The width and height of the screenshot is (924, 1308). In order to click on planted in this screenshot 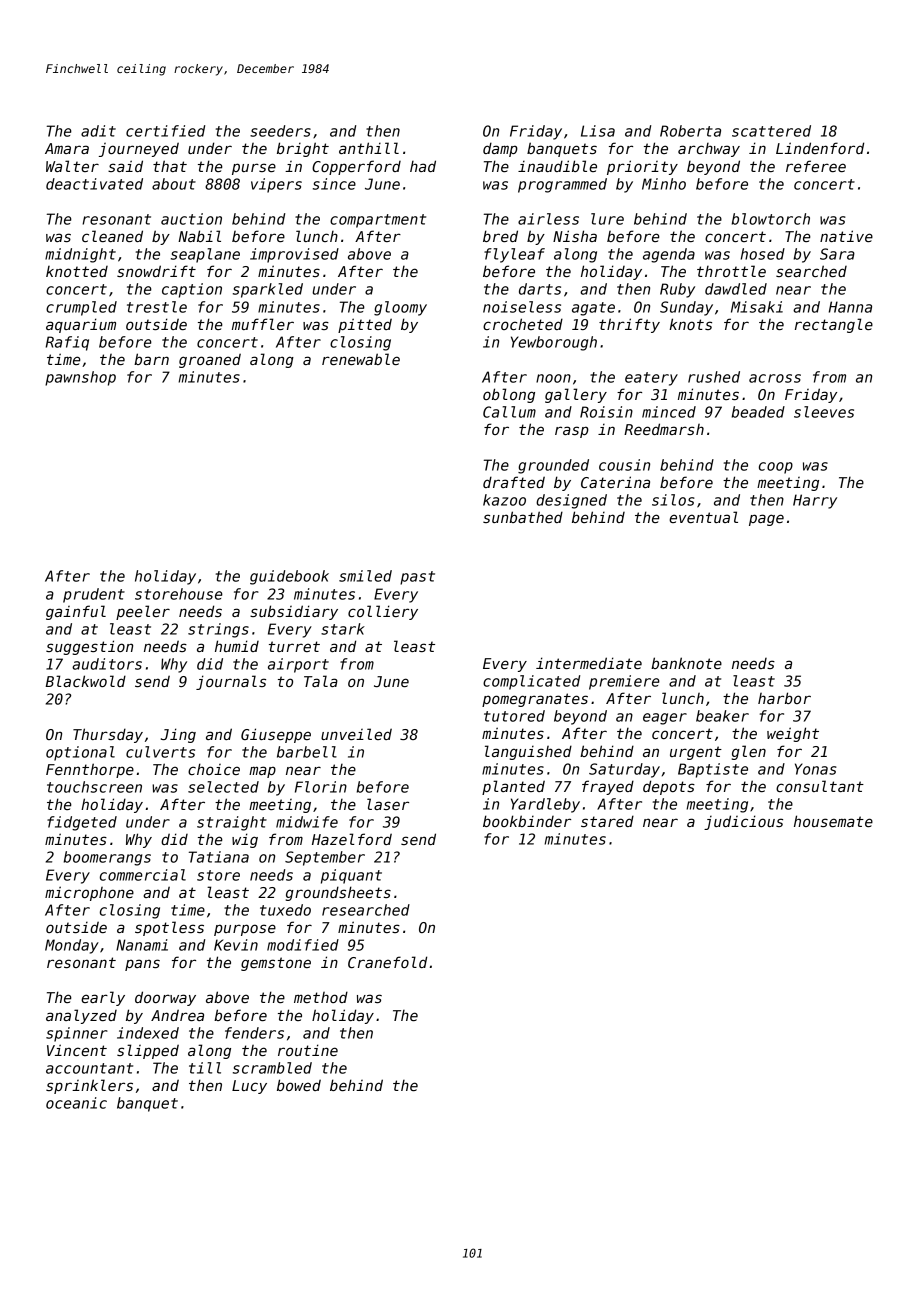, I will do `click(513, 787)`.
